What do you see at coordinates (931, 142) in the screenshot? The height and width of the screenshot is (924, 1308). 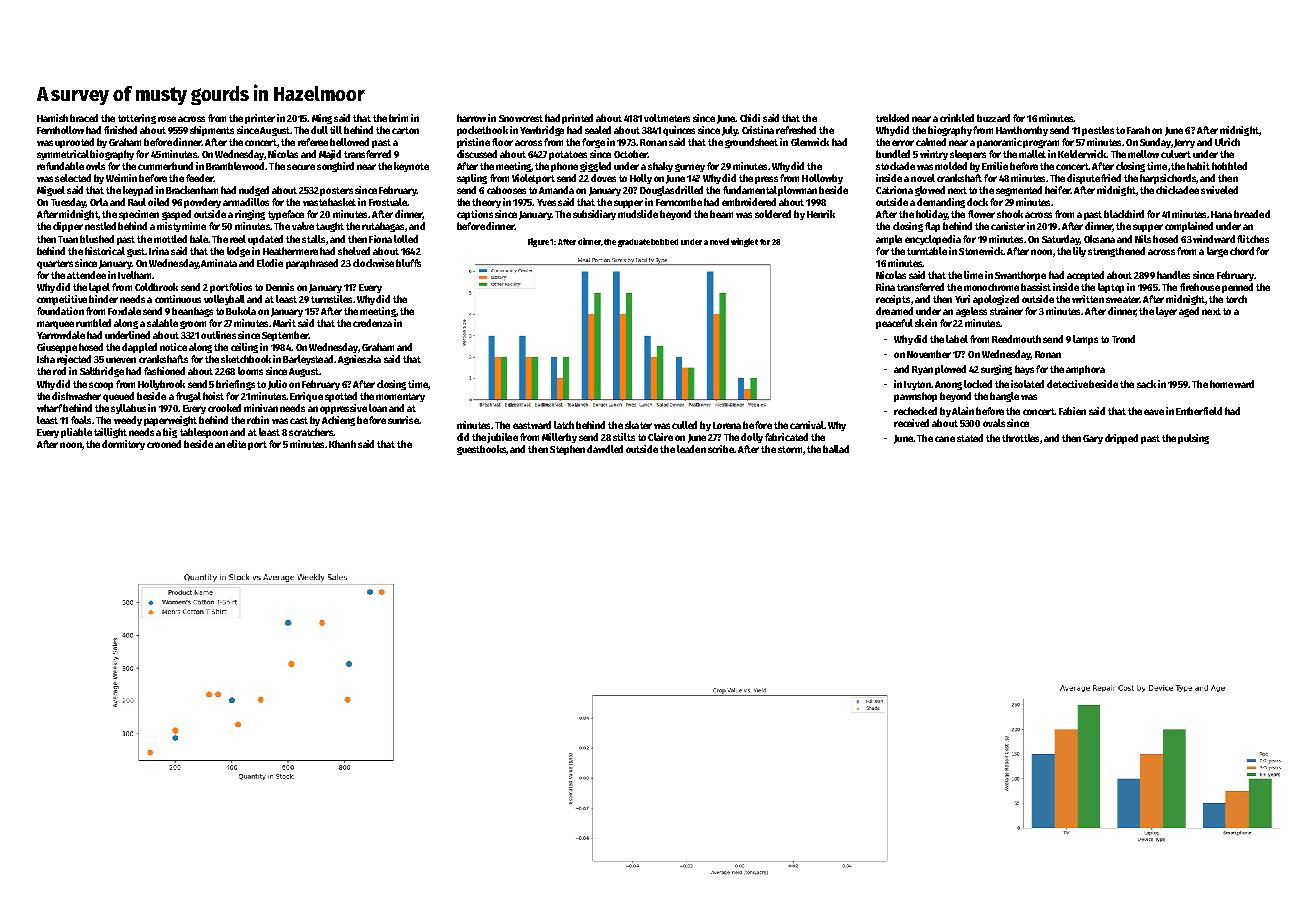 I see `calmed` at bounding box center [931, 142].
